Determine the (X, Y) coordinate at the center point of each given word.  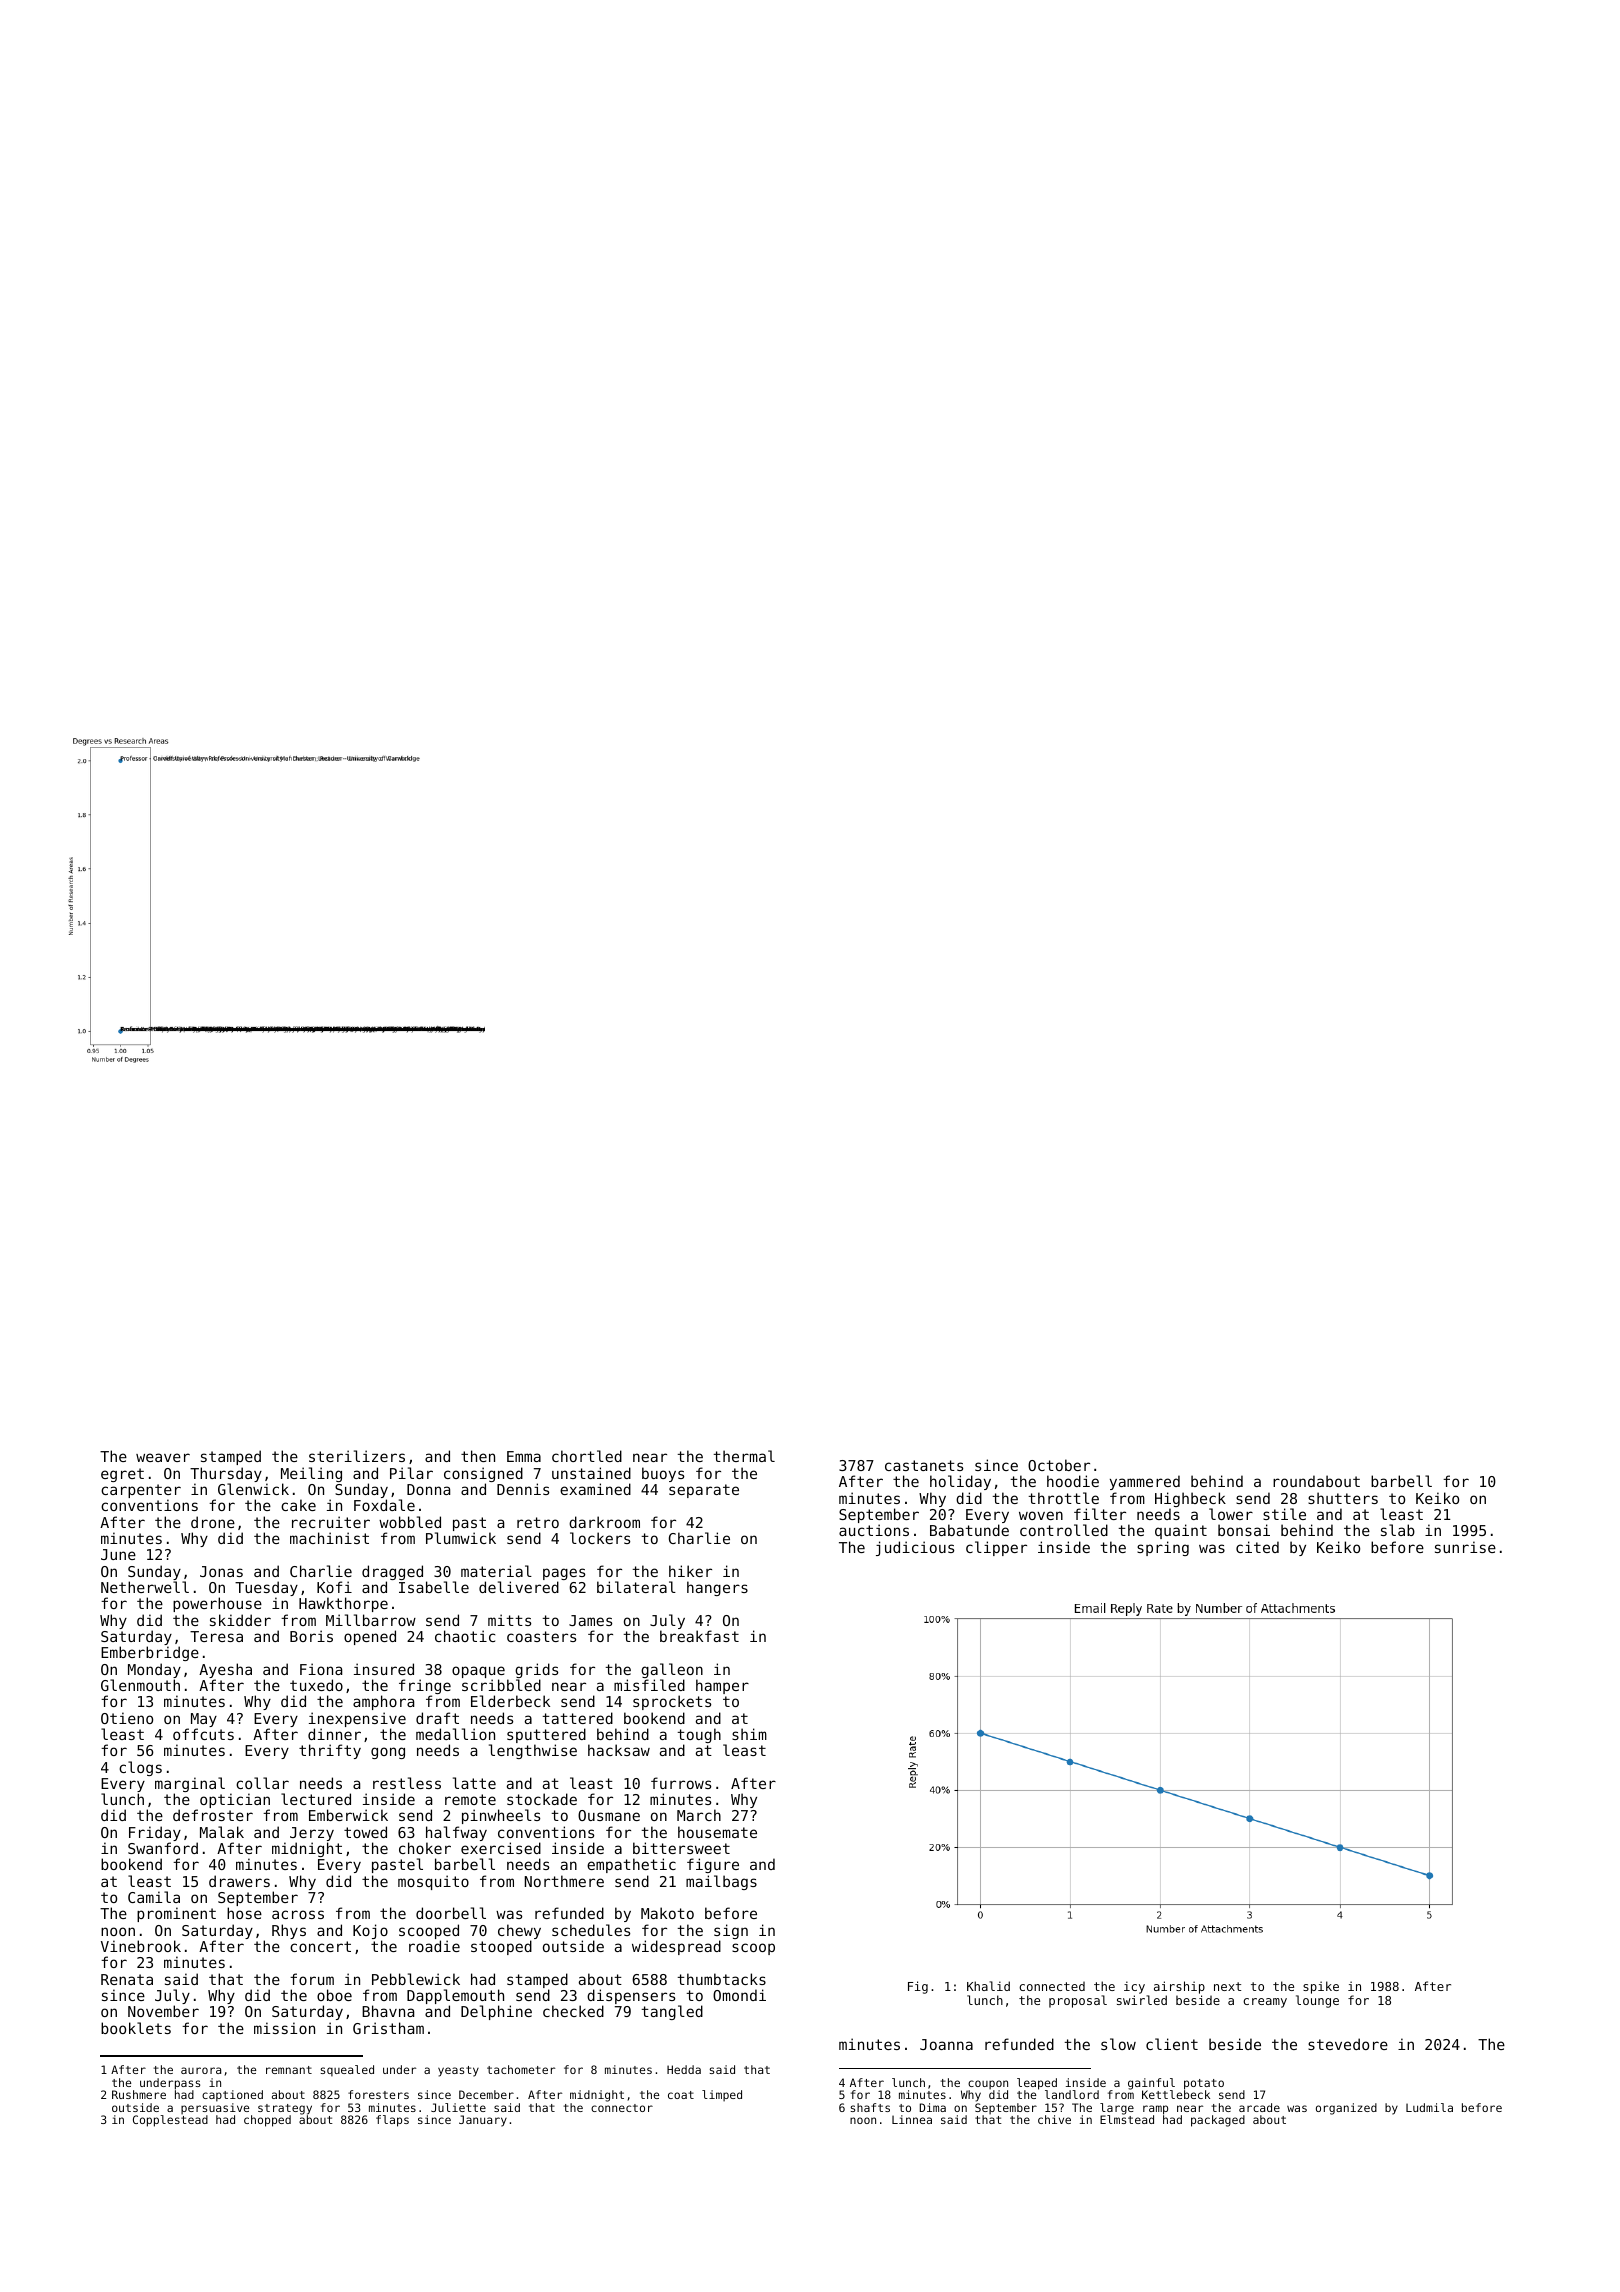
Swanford (163, 1848)
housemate (717, 1832)
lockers (600, 1538)
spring (1163, 1548)
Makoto (667, 1913)
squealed (347, 2071)
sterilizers (357, 1456)
